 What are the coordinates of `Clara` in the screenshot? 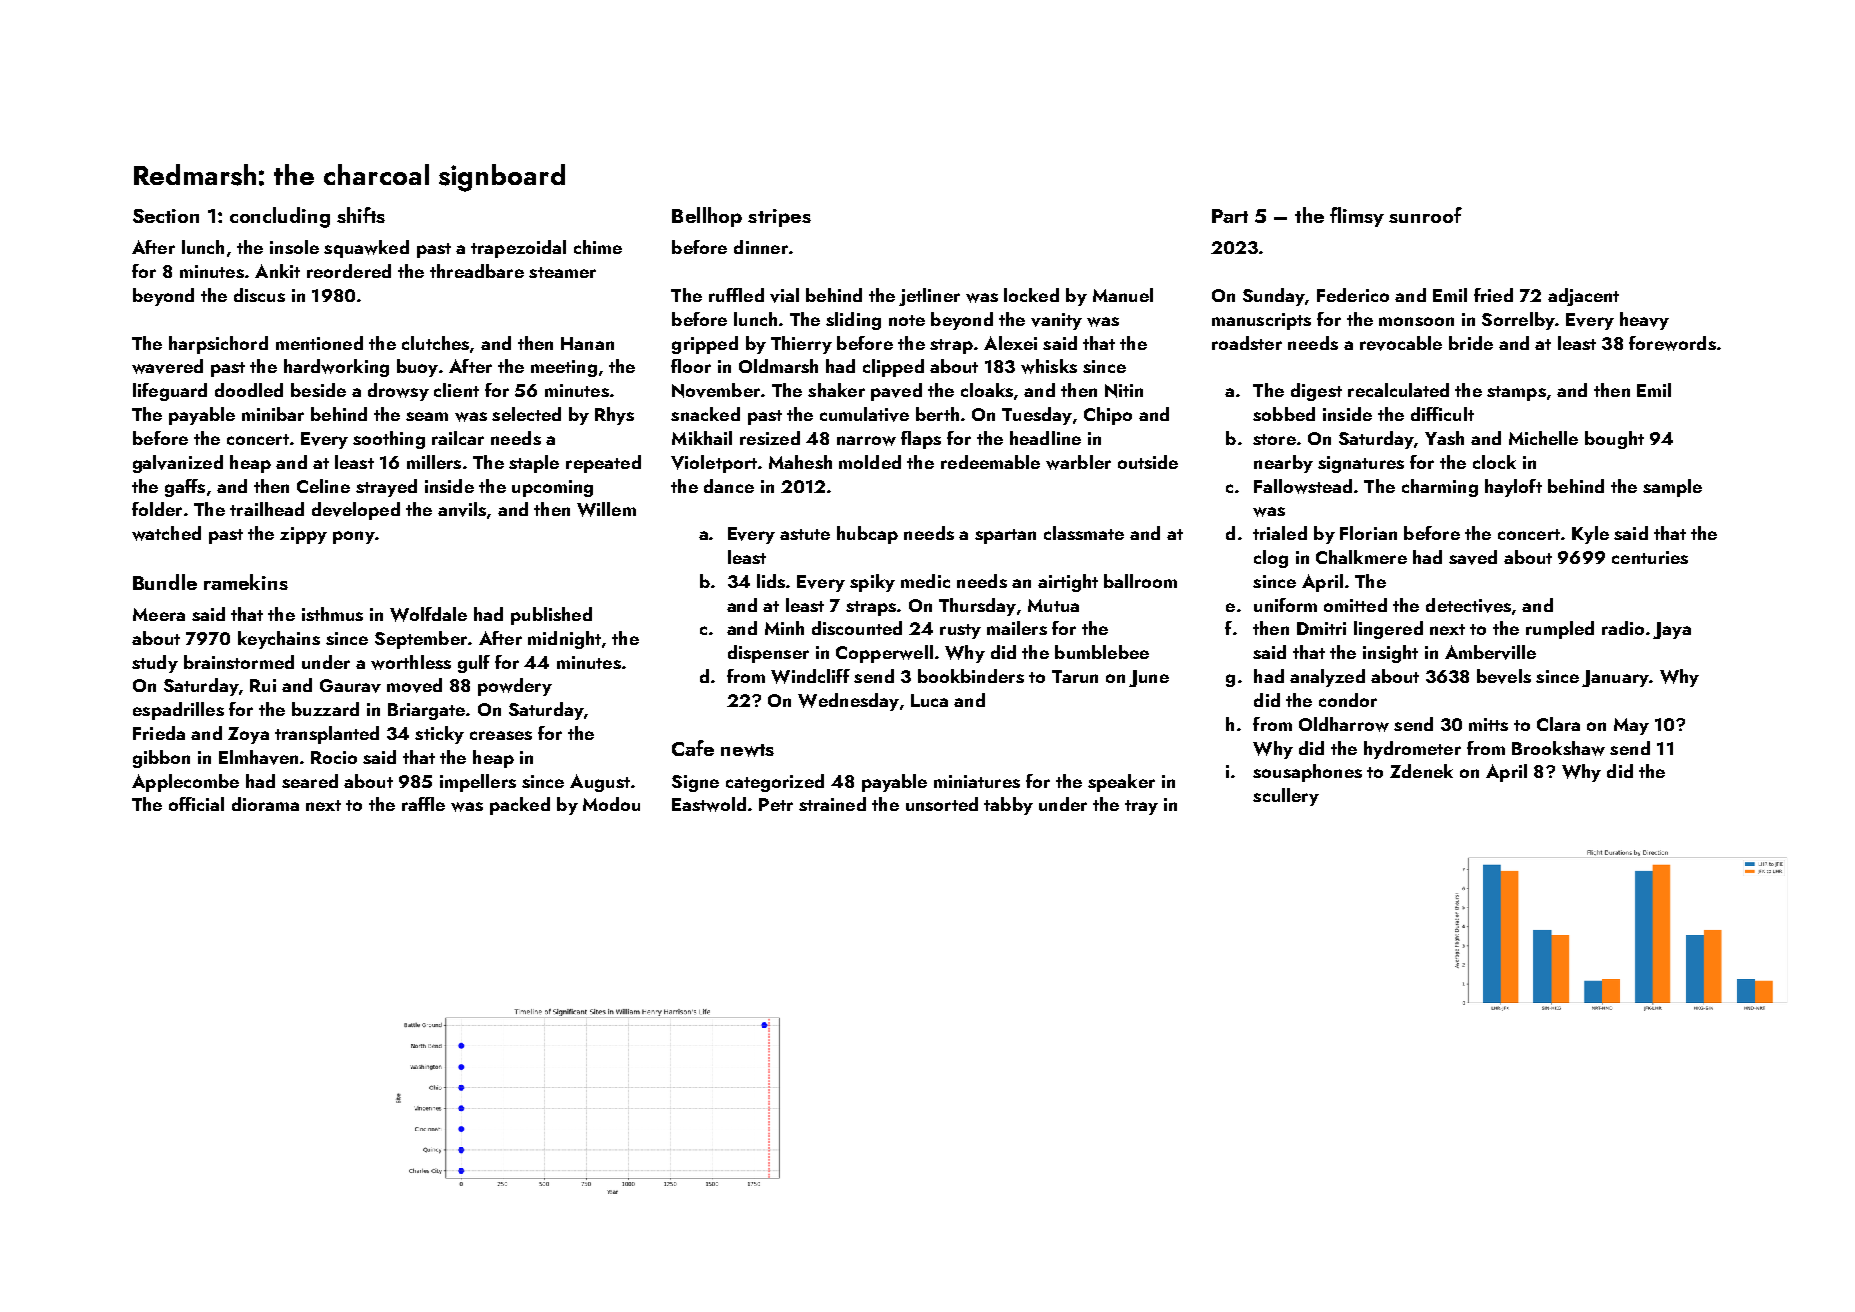 It's located at (1558, 724).
